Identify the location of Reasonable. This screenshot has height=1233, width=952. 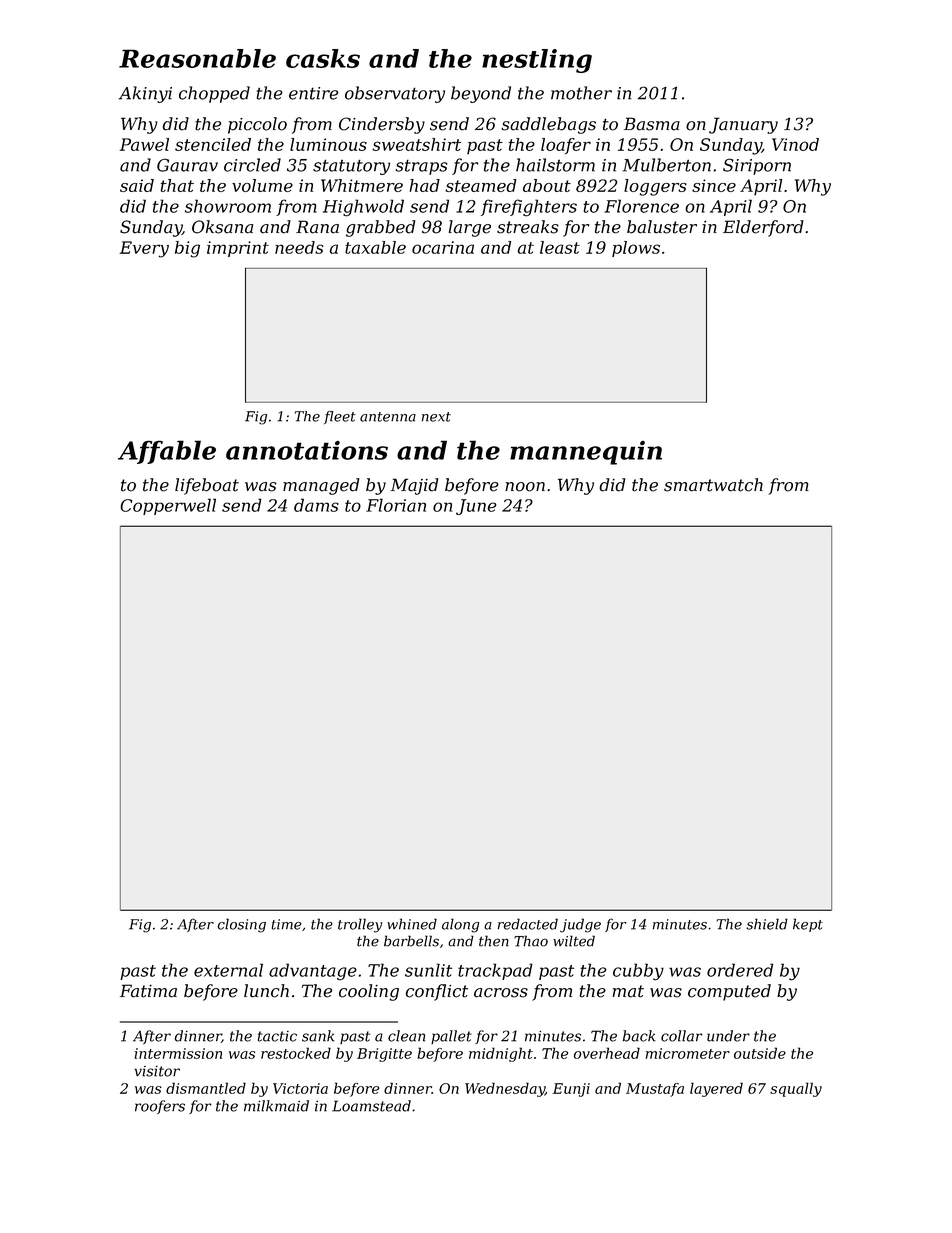
(197, 58).
